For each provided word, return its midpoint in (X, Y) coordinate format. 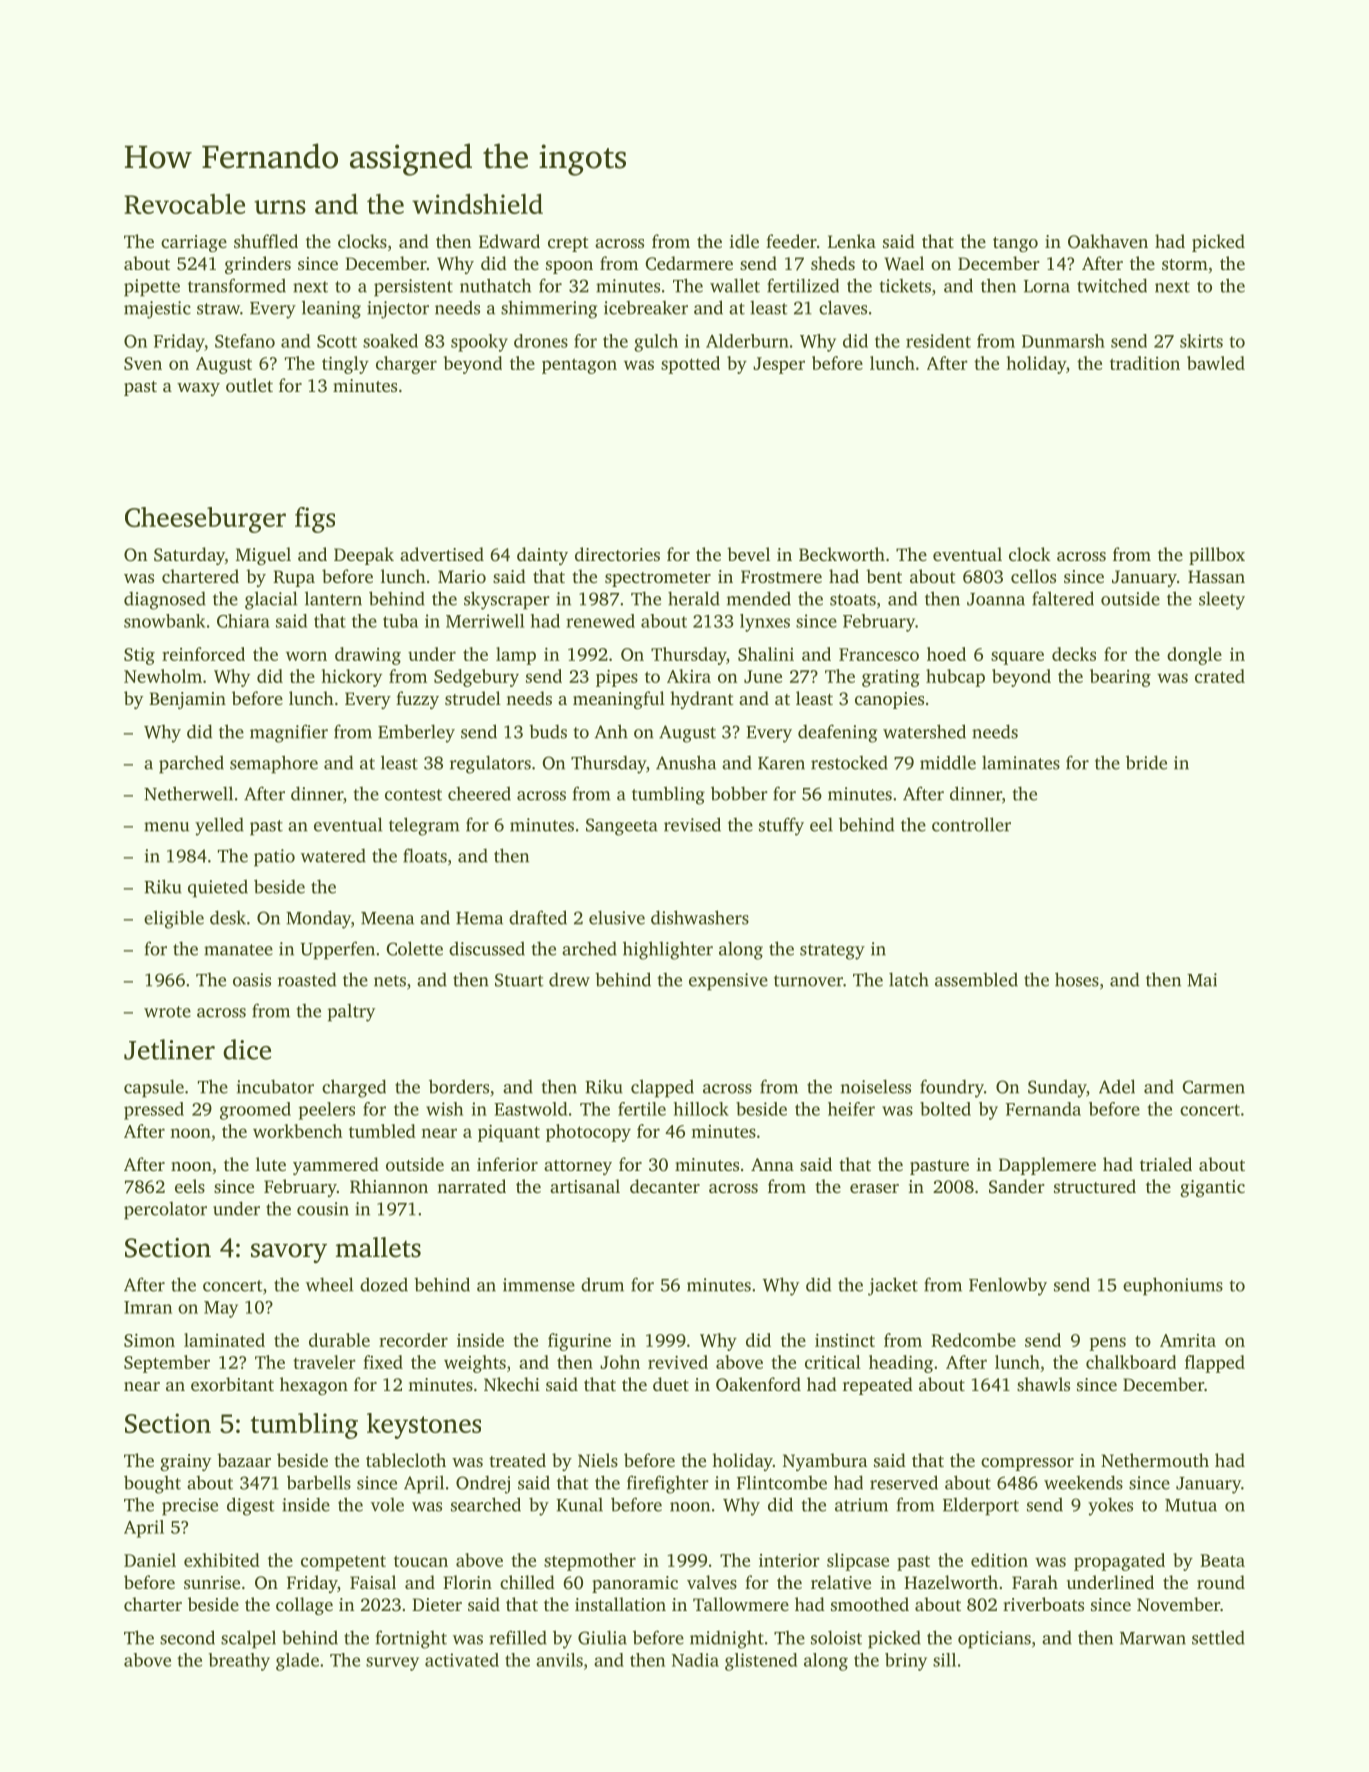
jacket (893, 1286)
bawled (1216, 363)
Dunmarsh (1063, 341)
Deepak (364, 556)
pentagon (579, 366)
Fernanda (1043, 1109)
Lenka (852, 241)
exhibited (222, 1560)
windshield (477, 204)
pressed (154, 1111)
